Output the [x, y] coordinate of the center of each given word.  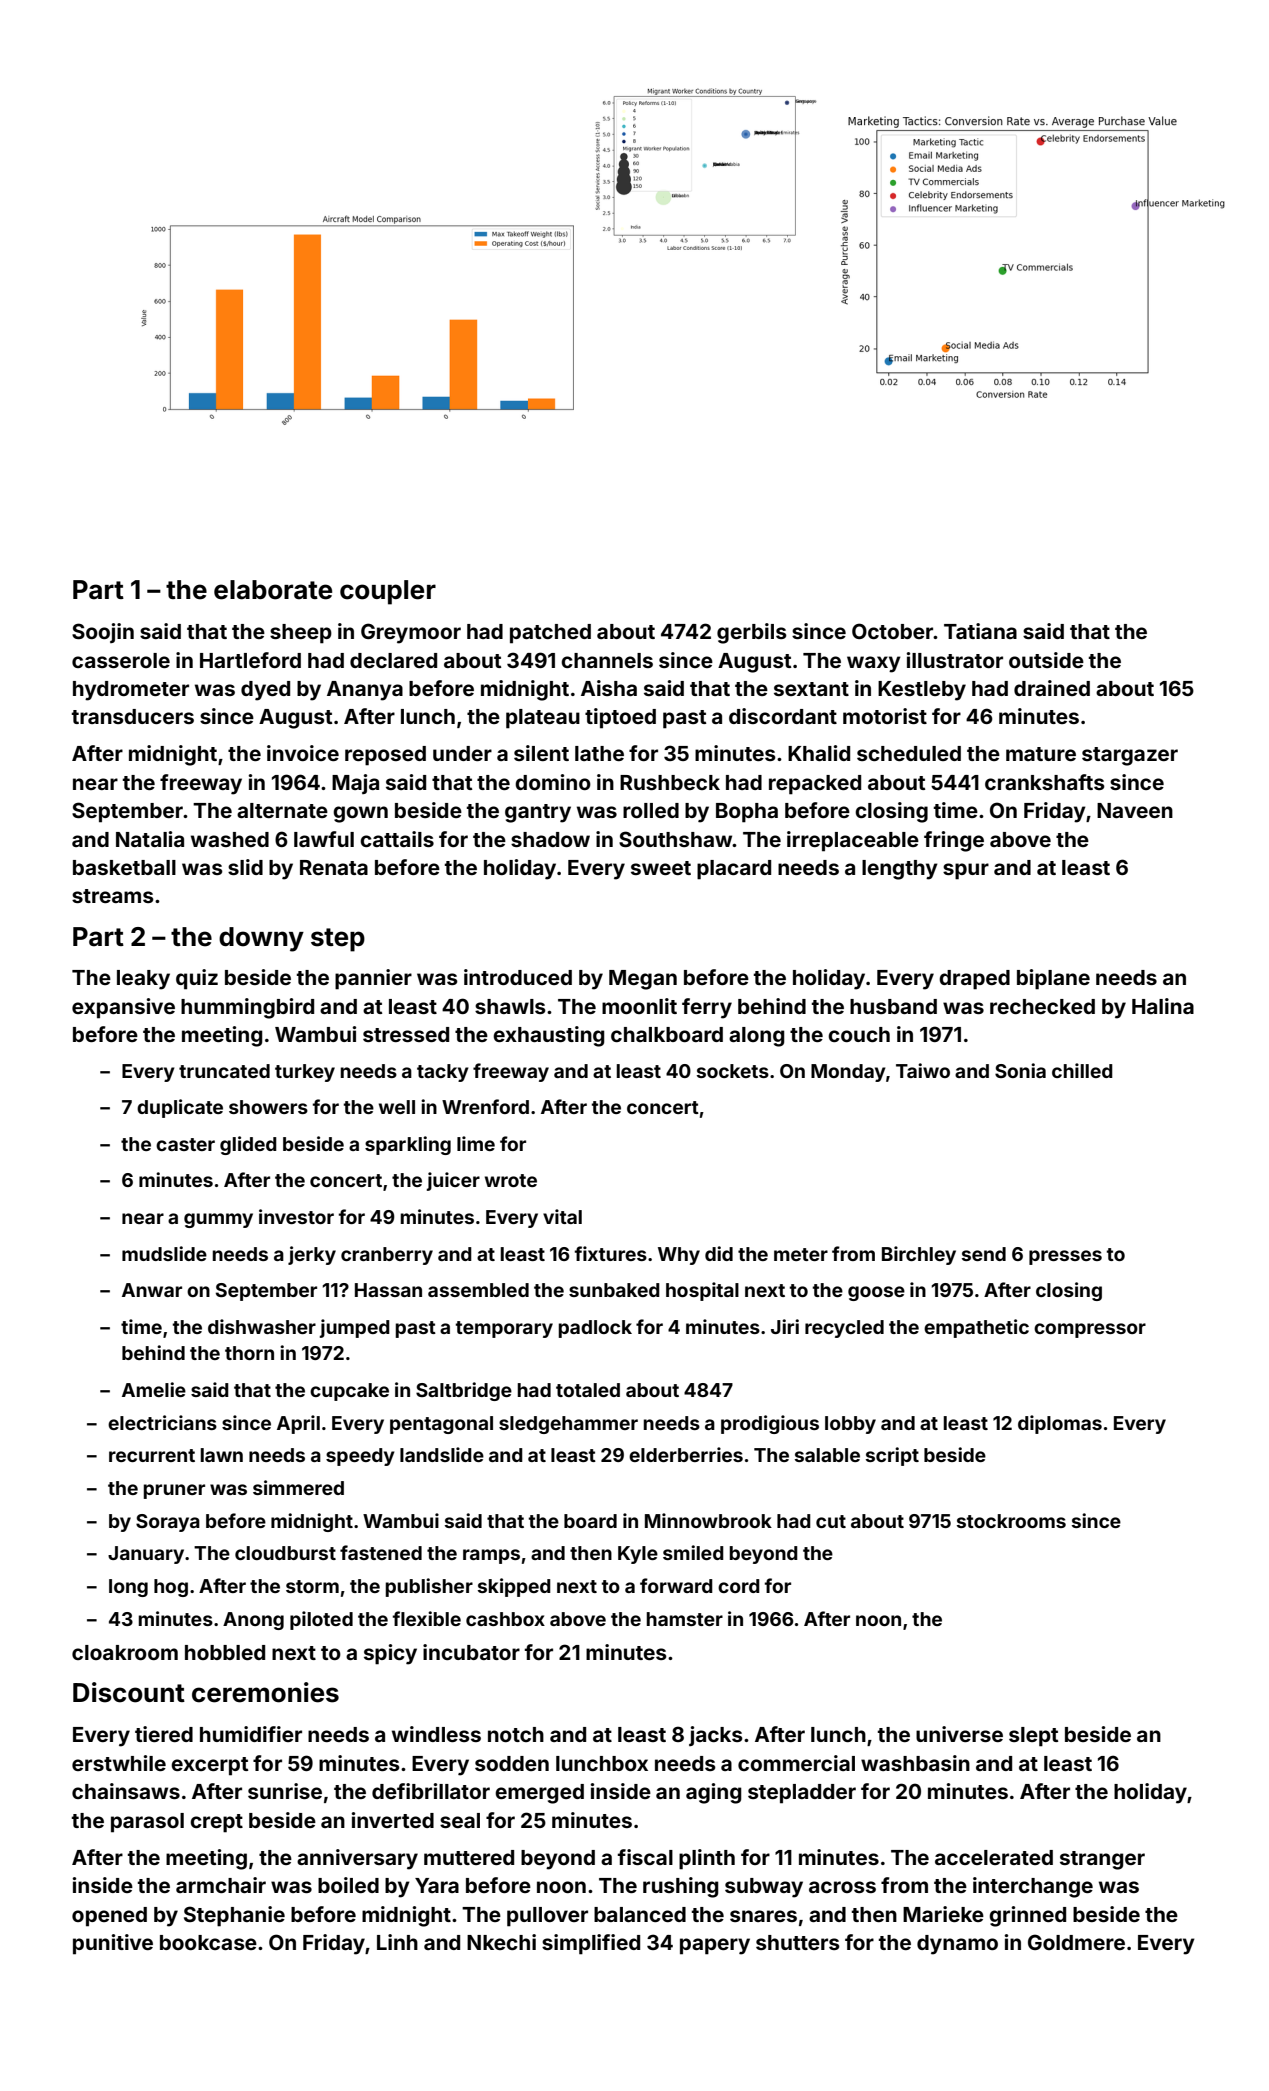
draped [974, 980]
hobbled [225, 1652]
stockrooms [1011, 1521]
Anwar [152, 1290]
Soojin [103, 633]
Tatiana [980, 631]
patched [550, 634]
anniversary [357, 1859]
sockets [733, 1071]
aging [713, 1793]
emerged [539, 1794]
